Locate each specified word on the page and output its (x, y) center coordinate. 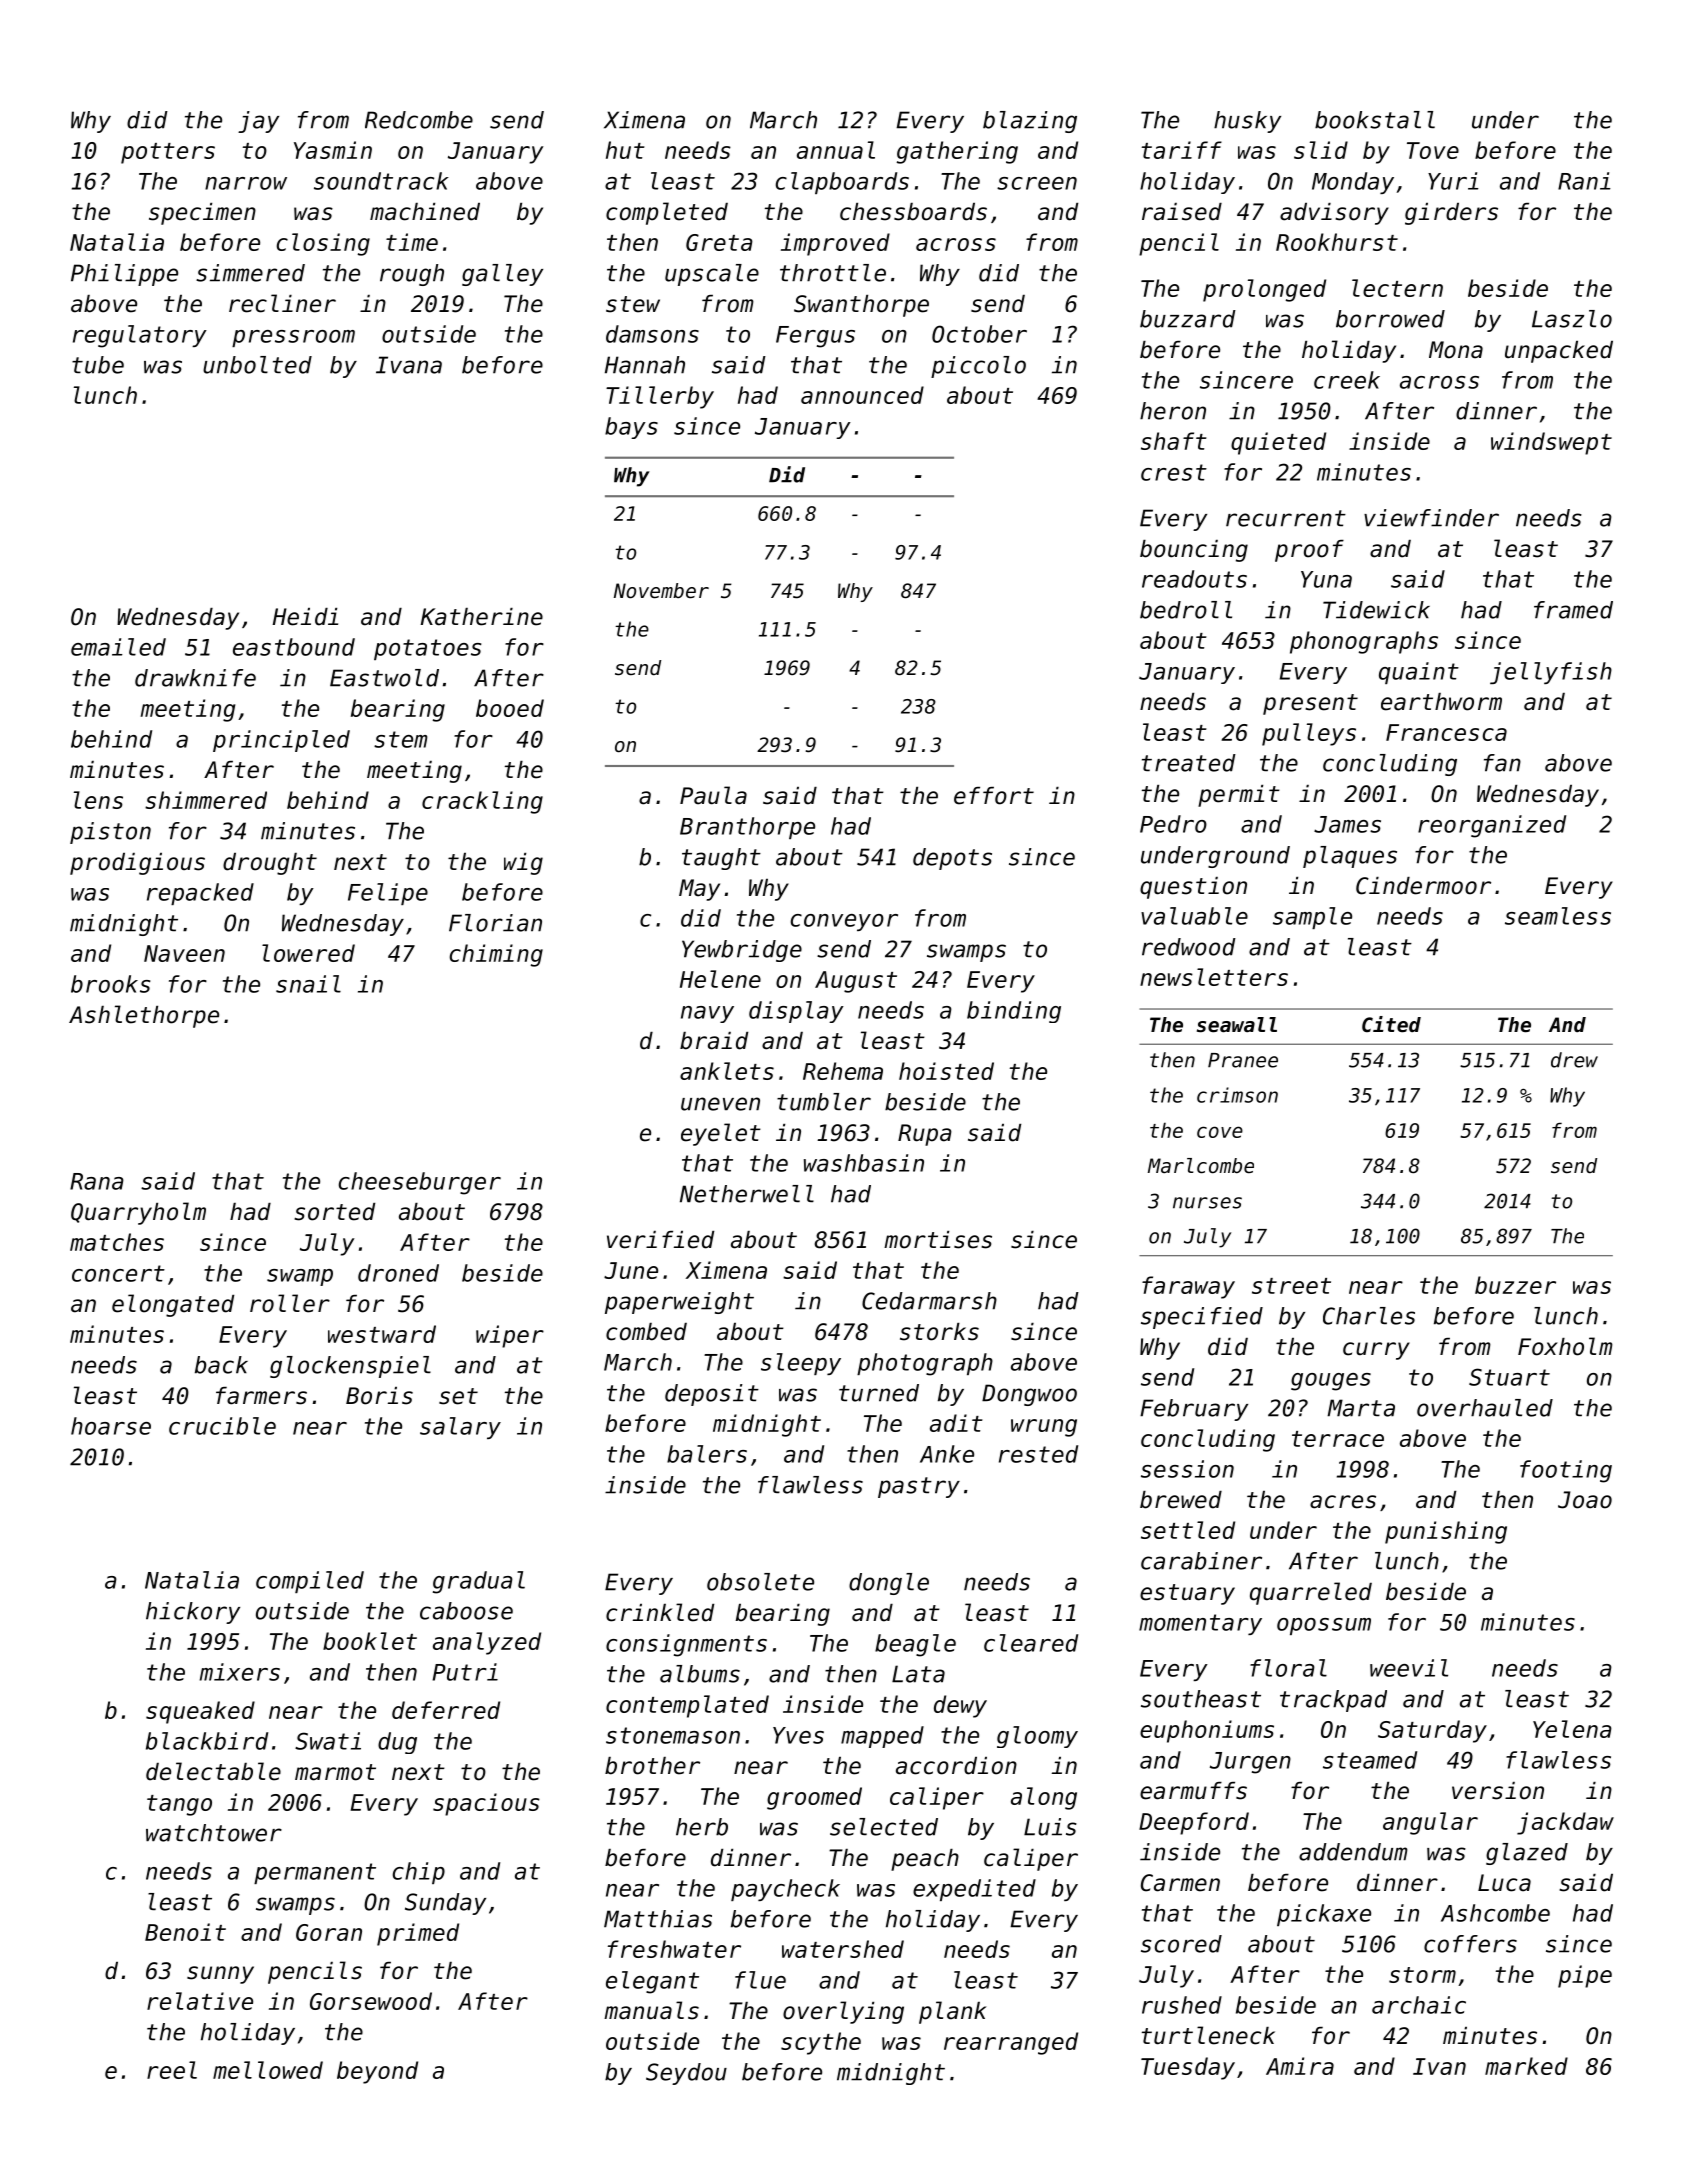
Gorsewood (371, 2001)
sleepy (801, 1364)
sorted (334, 1212)
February (1194, 1410)
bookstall (1375, 120)
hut (625, 150)
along (1044, 1798)
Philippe (124, 275)
